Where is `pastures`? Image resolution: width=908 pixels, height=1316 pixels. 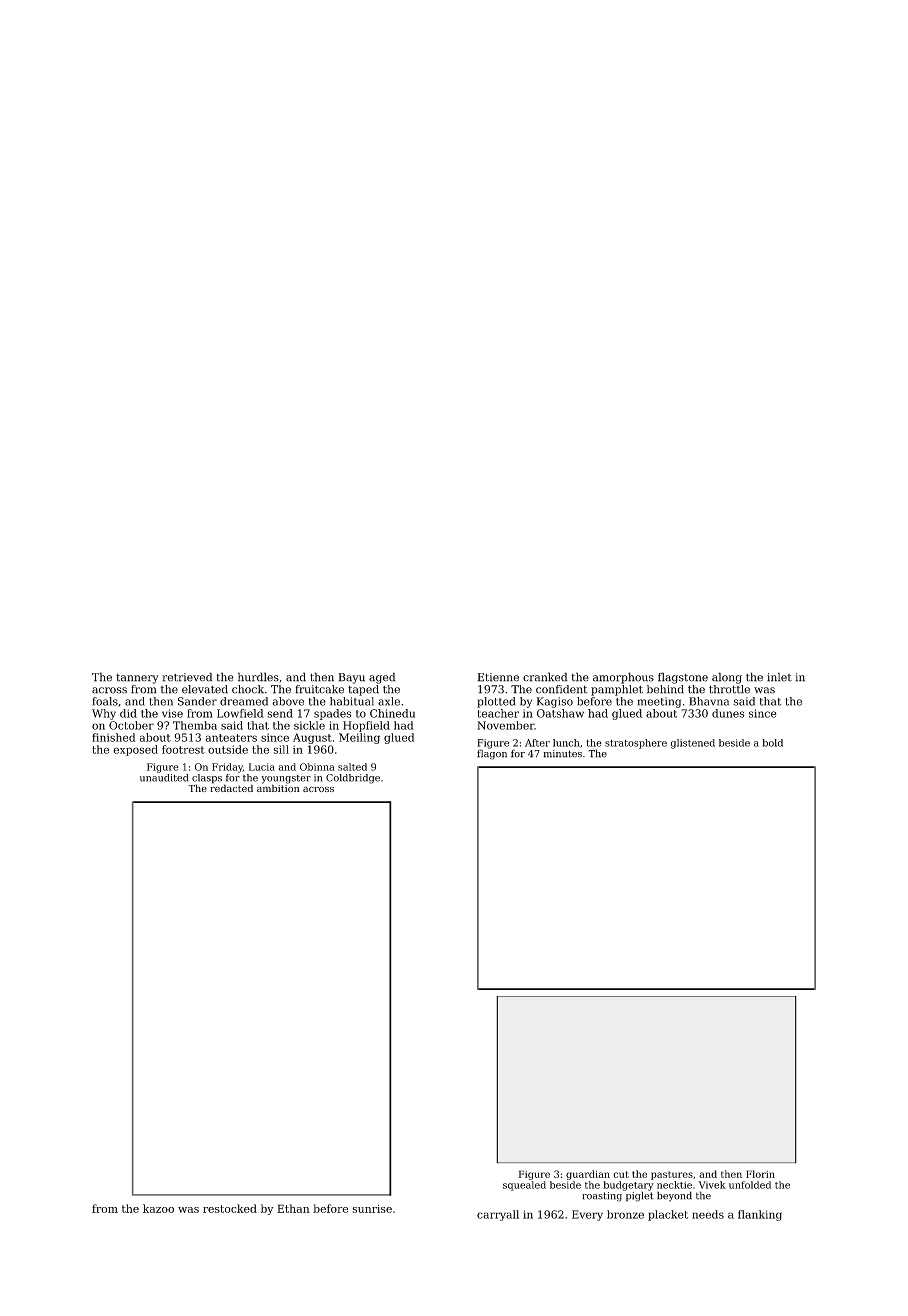
pastures is located at coordinates (672, 1175).
